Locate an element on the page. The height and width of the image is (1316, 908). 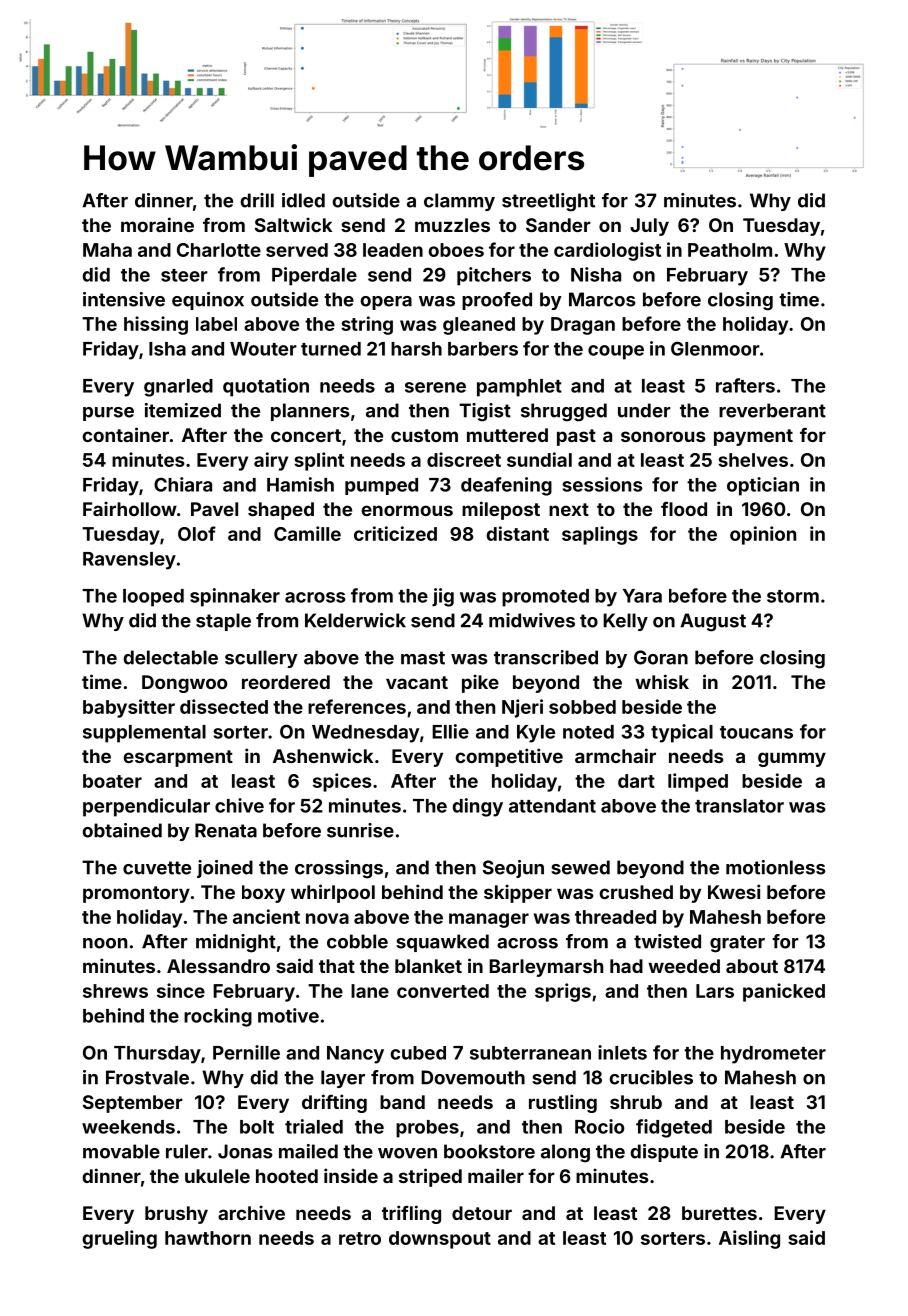
Ravensley is located at coordinates (129, 561).
